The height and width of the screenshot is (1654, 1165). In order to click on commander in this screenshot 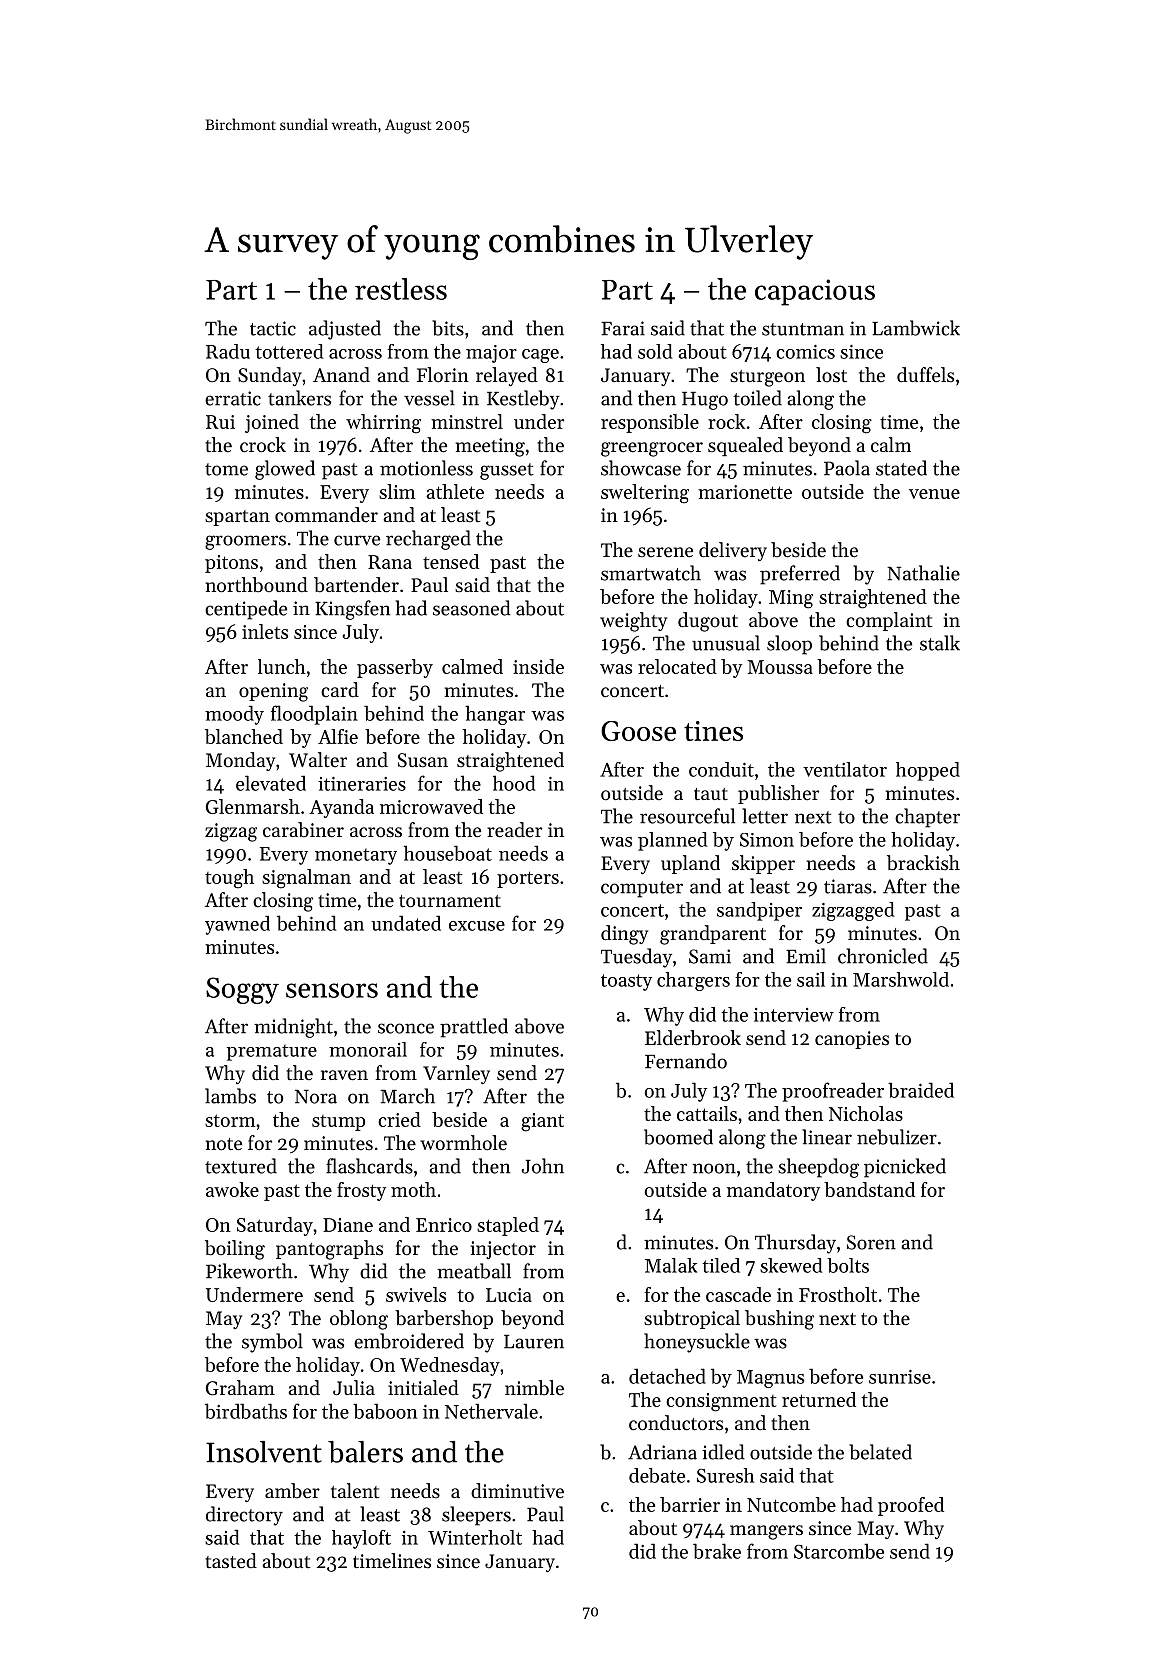, I will do `click(326, 515)`.
